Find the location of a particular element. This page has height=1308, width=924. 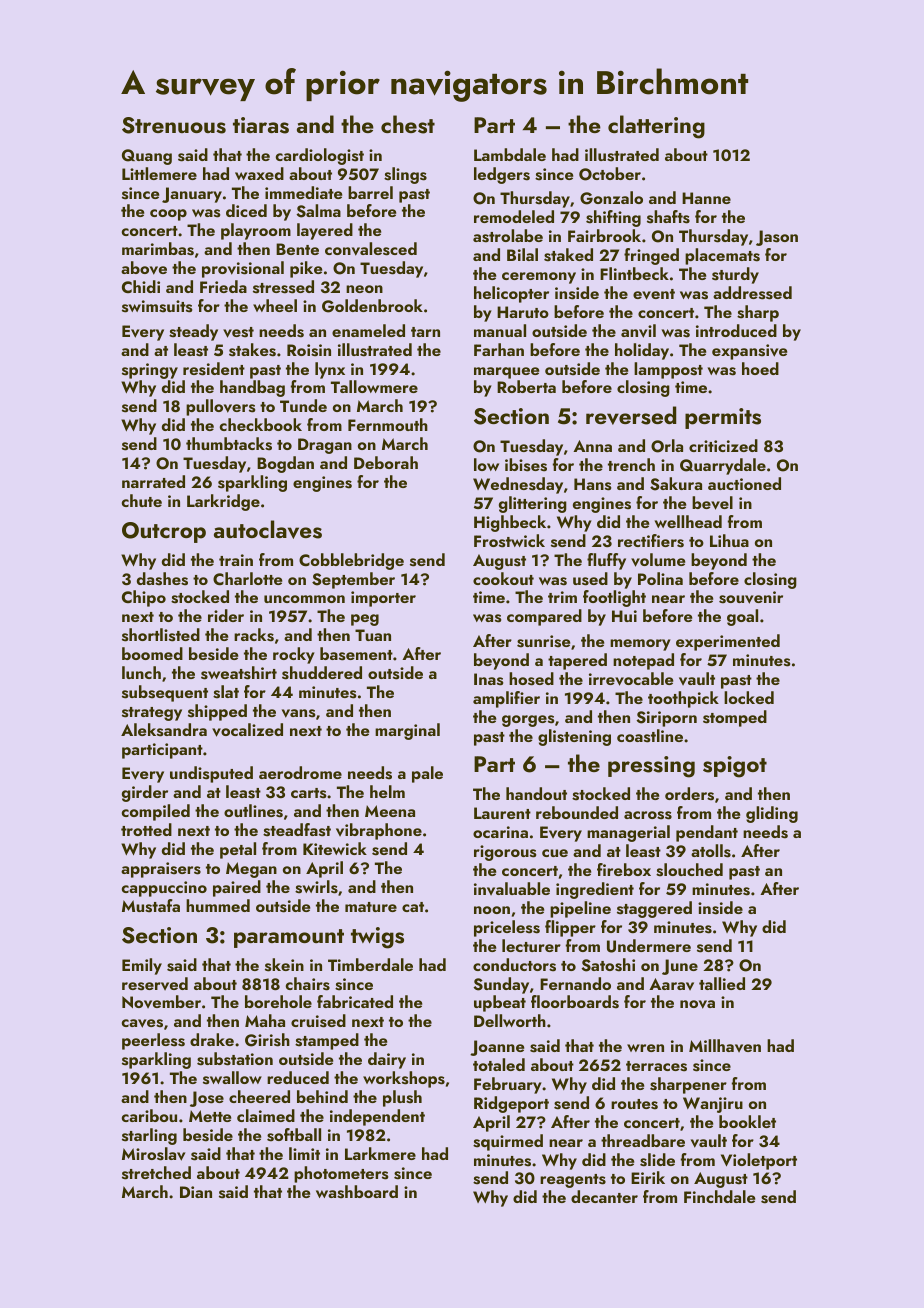

dairy is located at coordinates (387, 1060).
